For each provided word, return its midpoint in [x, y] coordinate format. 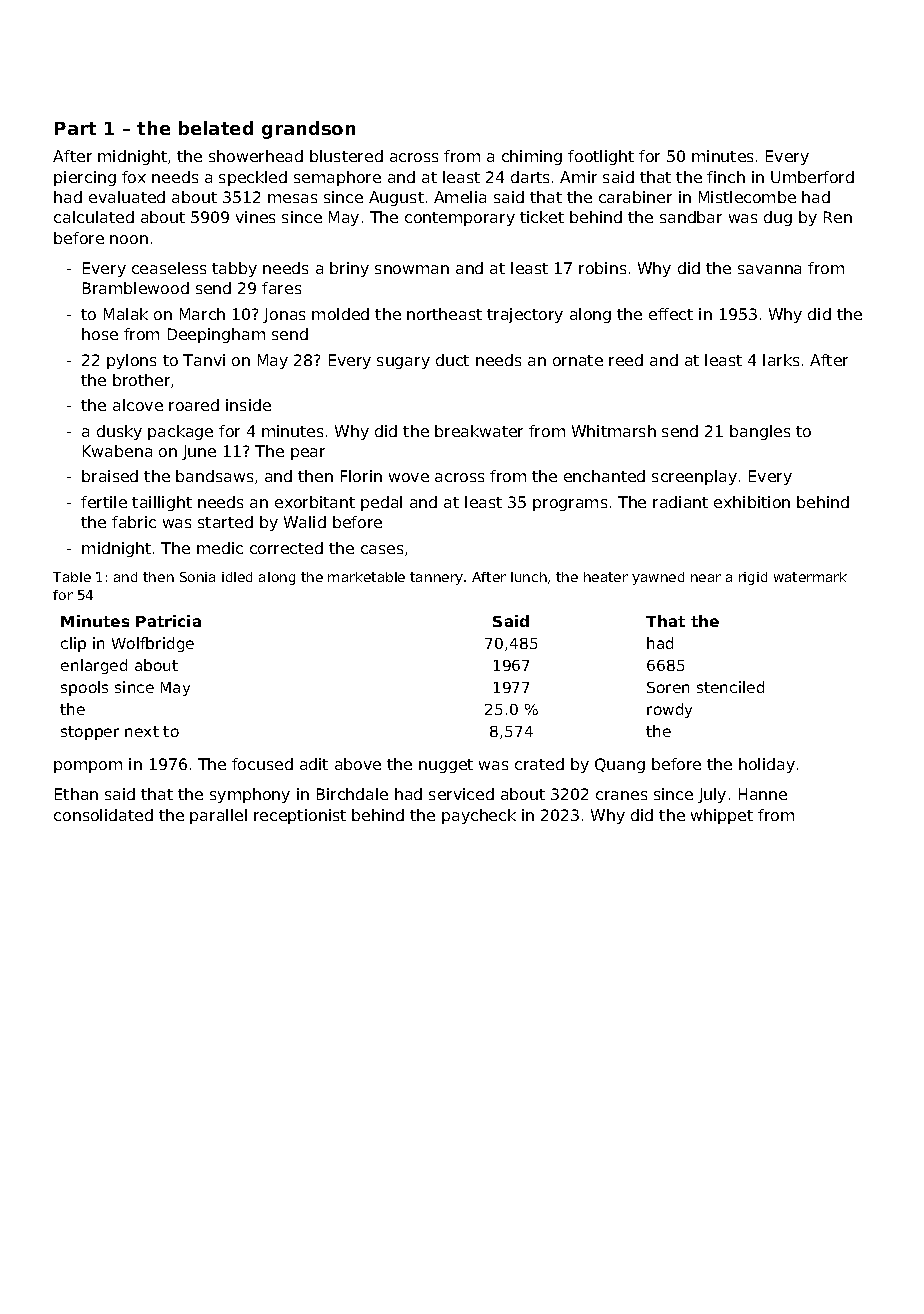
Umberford [812, 177]
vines [255, 217]
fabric [134, 522]
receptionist [300, 816]
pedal [381, 503]
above [358, 764]
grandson [308, 130]
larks [781, 360]
